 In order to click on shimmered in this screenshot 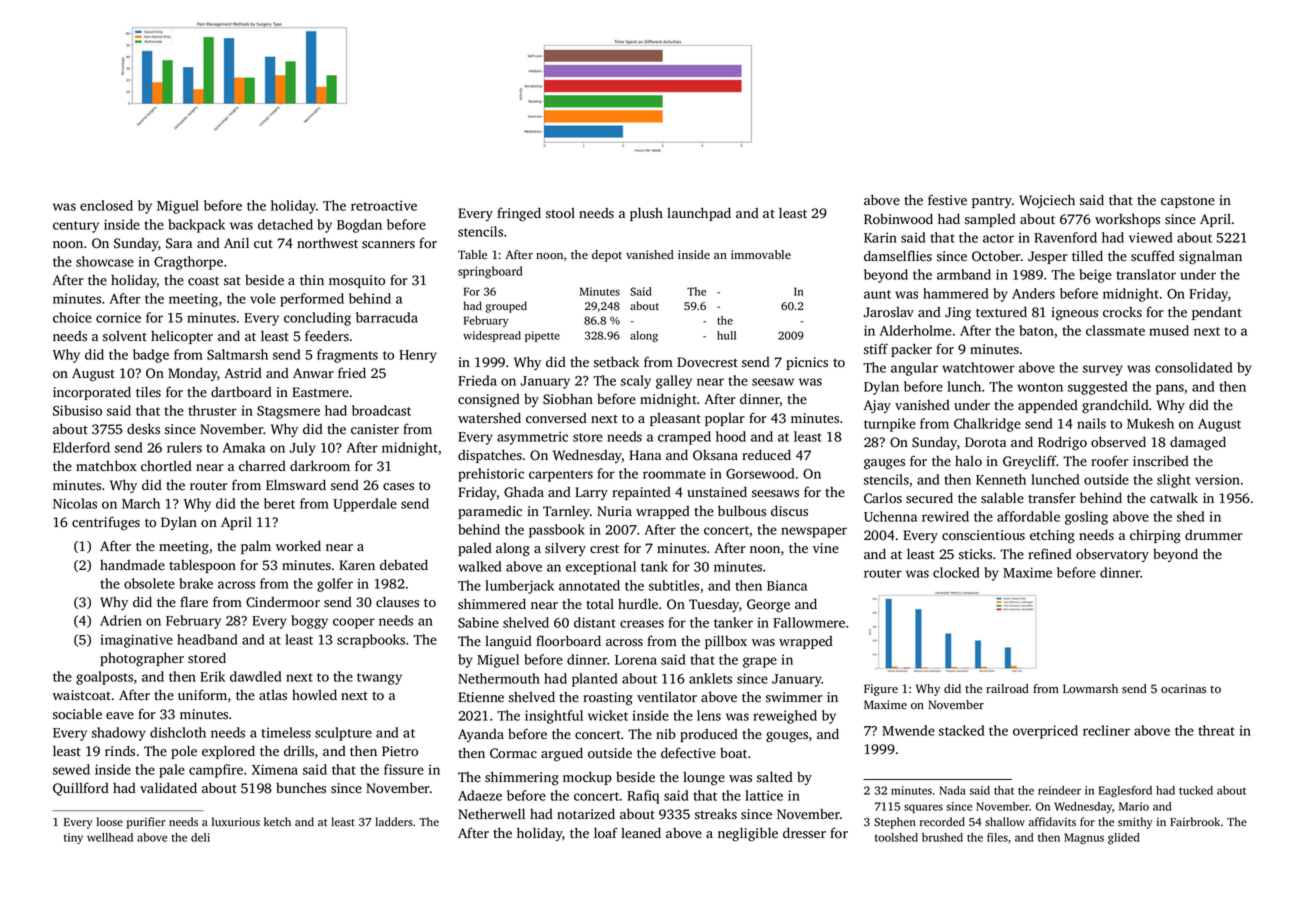, I will do `click(492, 604)`.
